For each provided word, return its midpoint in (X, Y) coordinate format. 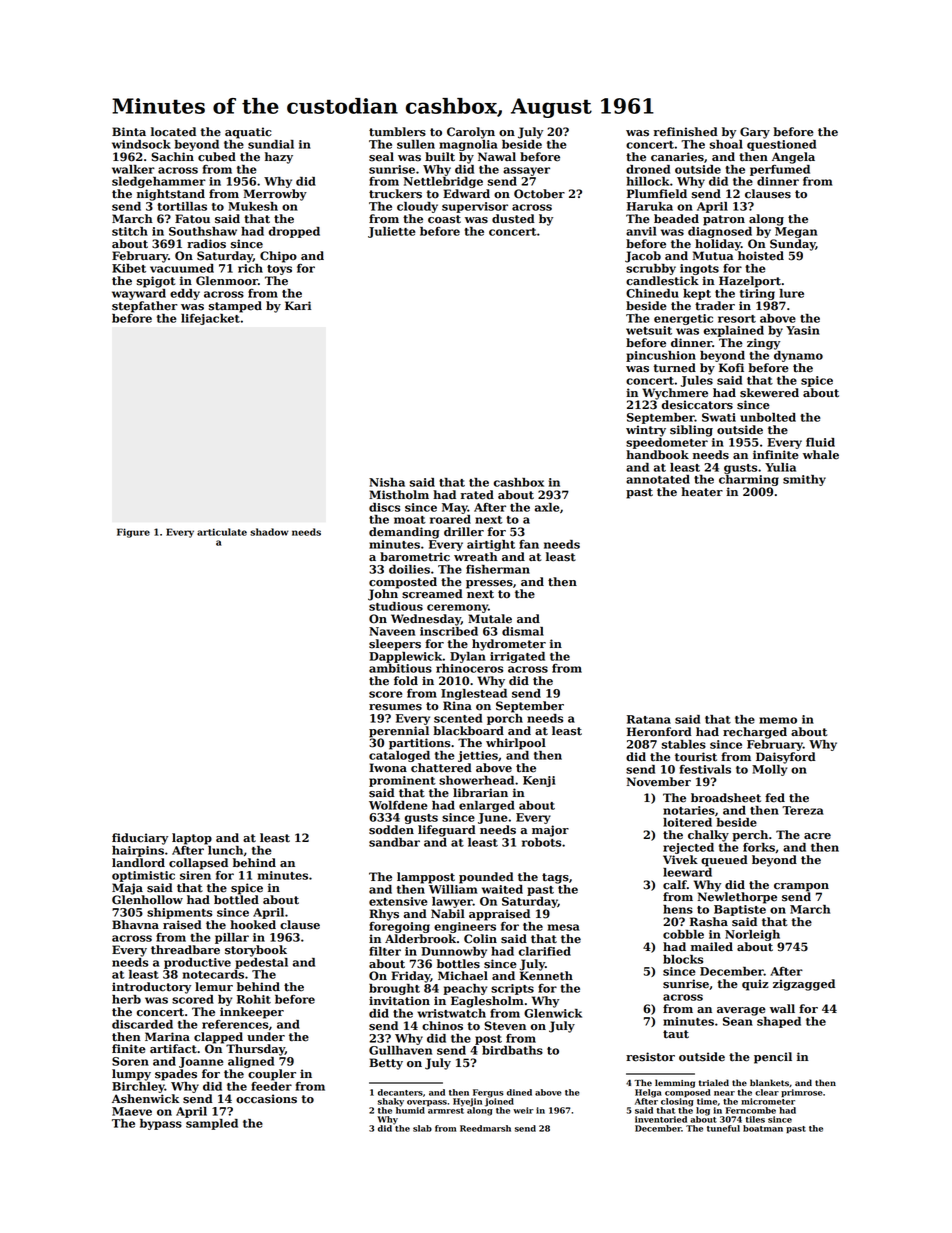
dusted (513, 219)
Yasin (803, 330)
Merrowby (275, 195)
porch (505, 719)
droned (648, 169)
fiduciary (140, 839)
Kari (298, 305)
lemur (214, 987)
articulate (222, 532)
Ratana (649, 719)
